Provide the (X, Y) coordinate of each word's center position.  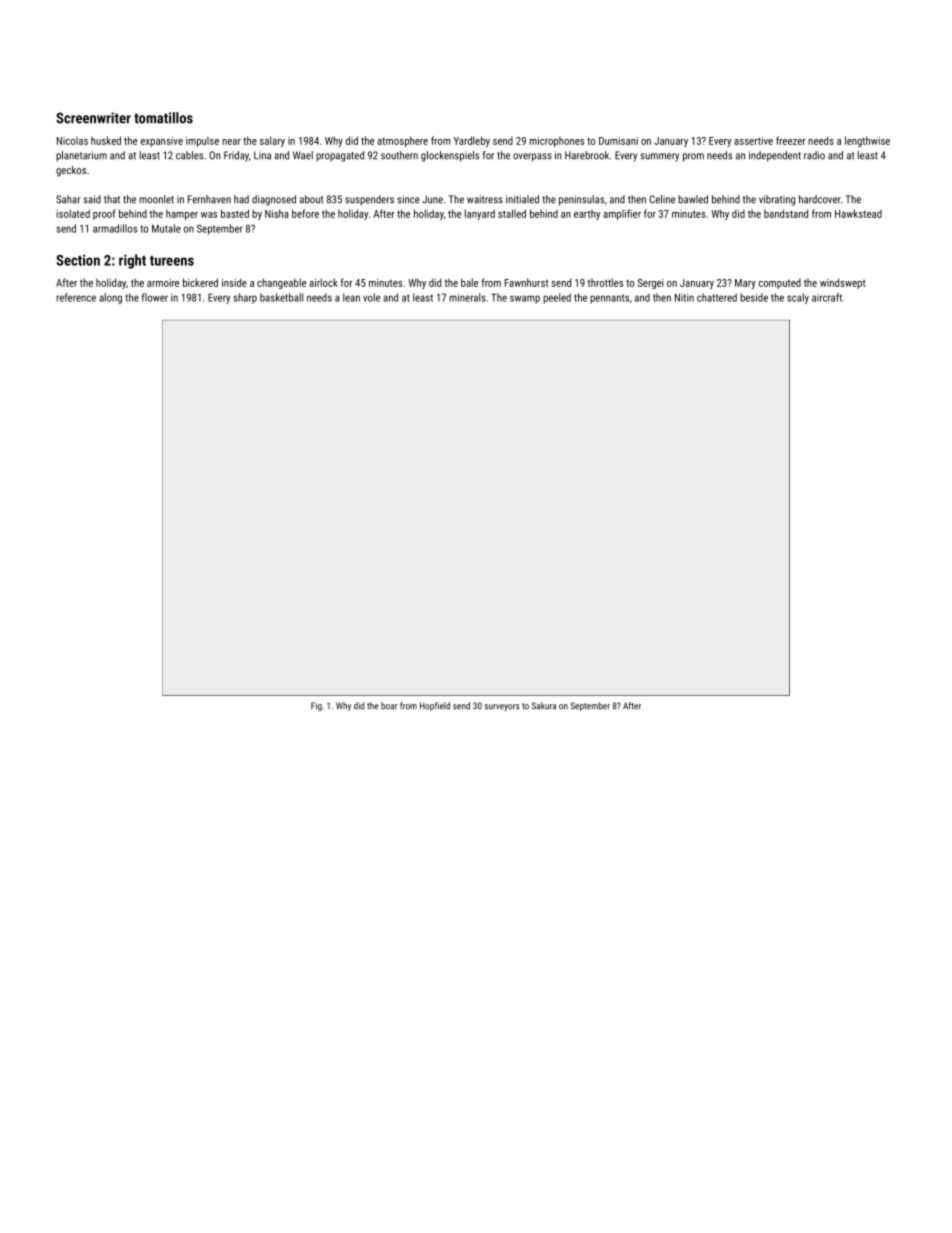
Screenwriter (93, 118)
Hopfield (435, 706)
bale (469, 282)
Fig (316, 706)
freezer (791, 140)
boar (389, 706)
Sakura (544, 706)
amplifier (622, 214)
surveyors (502, 707)
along (110, 298)
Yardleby (472, 141)
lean (351, 297)
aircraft (827, 297)
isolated (73, 213)
